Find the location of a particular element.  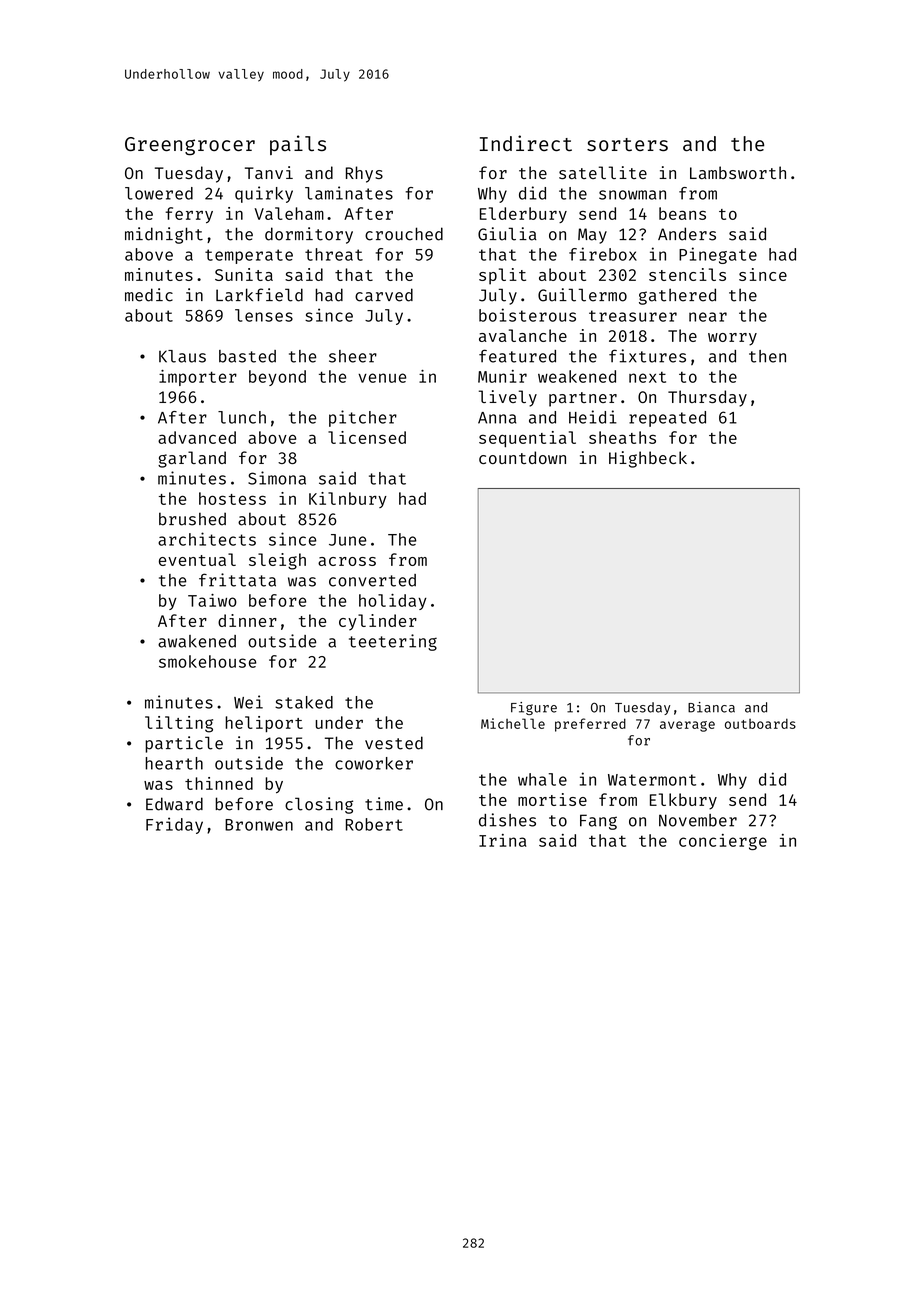

brushed is located at coordinates (192, 519).
